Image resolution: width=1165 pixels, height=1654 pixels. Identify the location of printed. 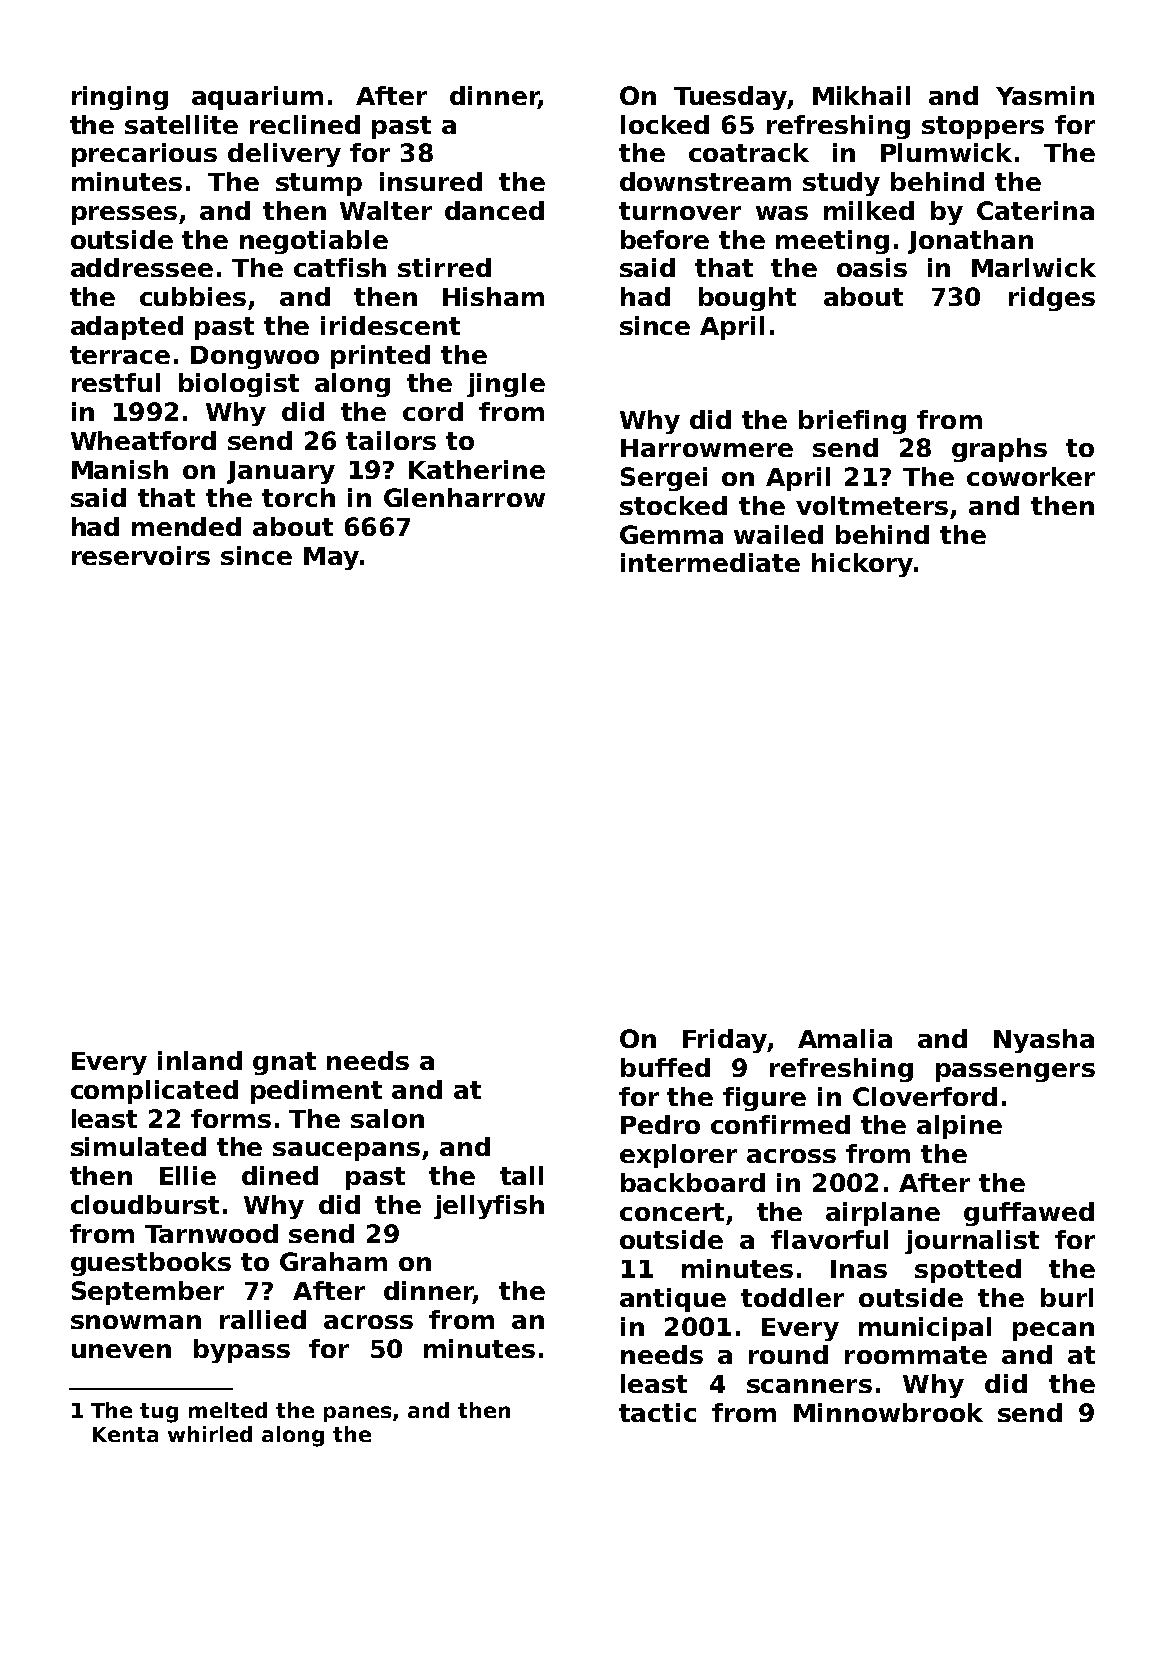
(380, 357).
